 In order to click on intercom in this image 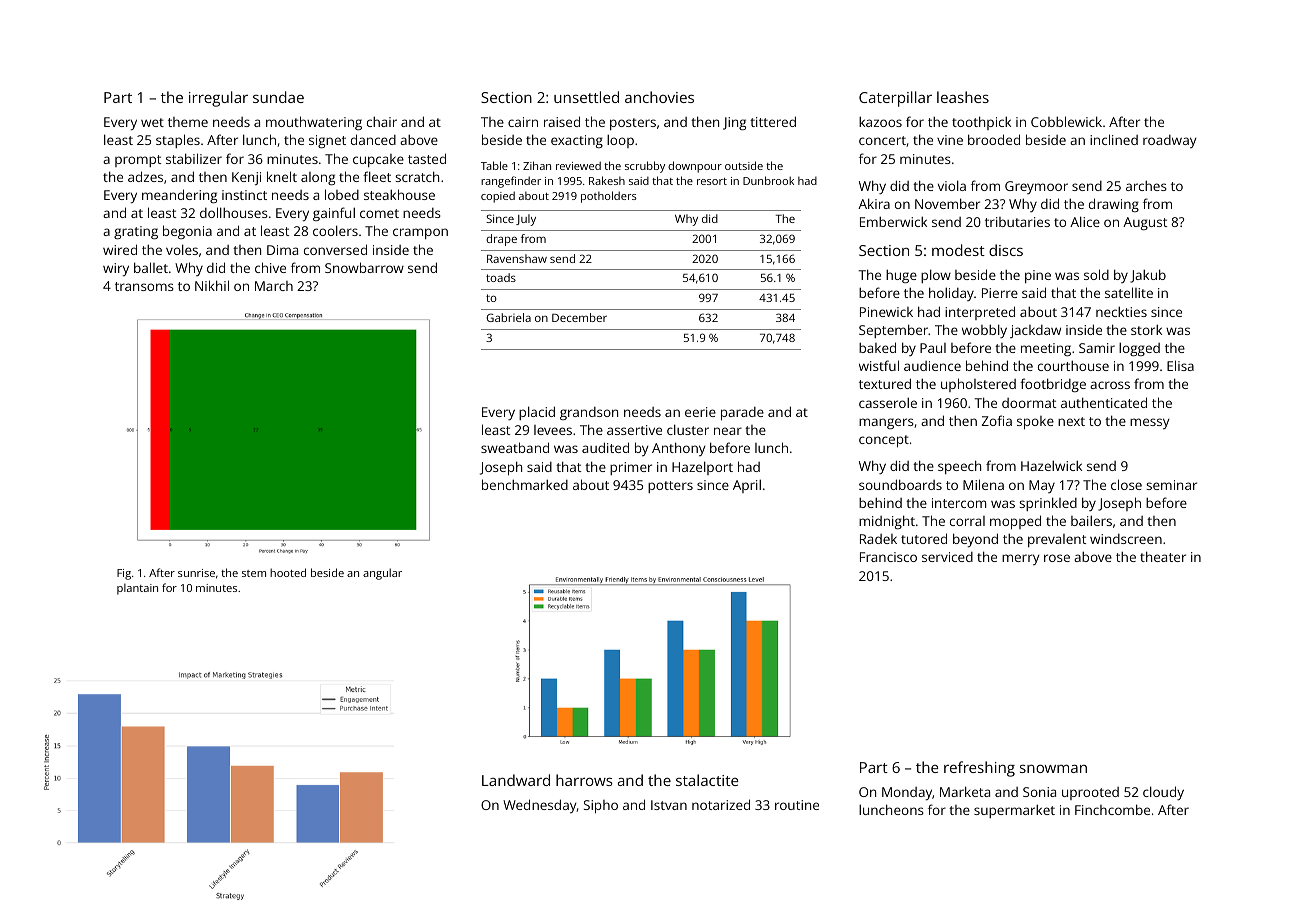, I will do `click(959, 503)`.
